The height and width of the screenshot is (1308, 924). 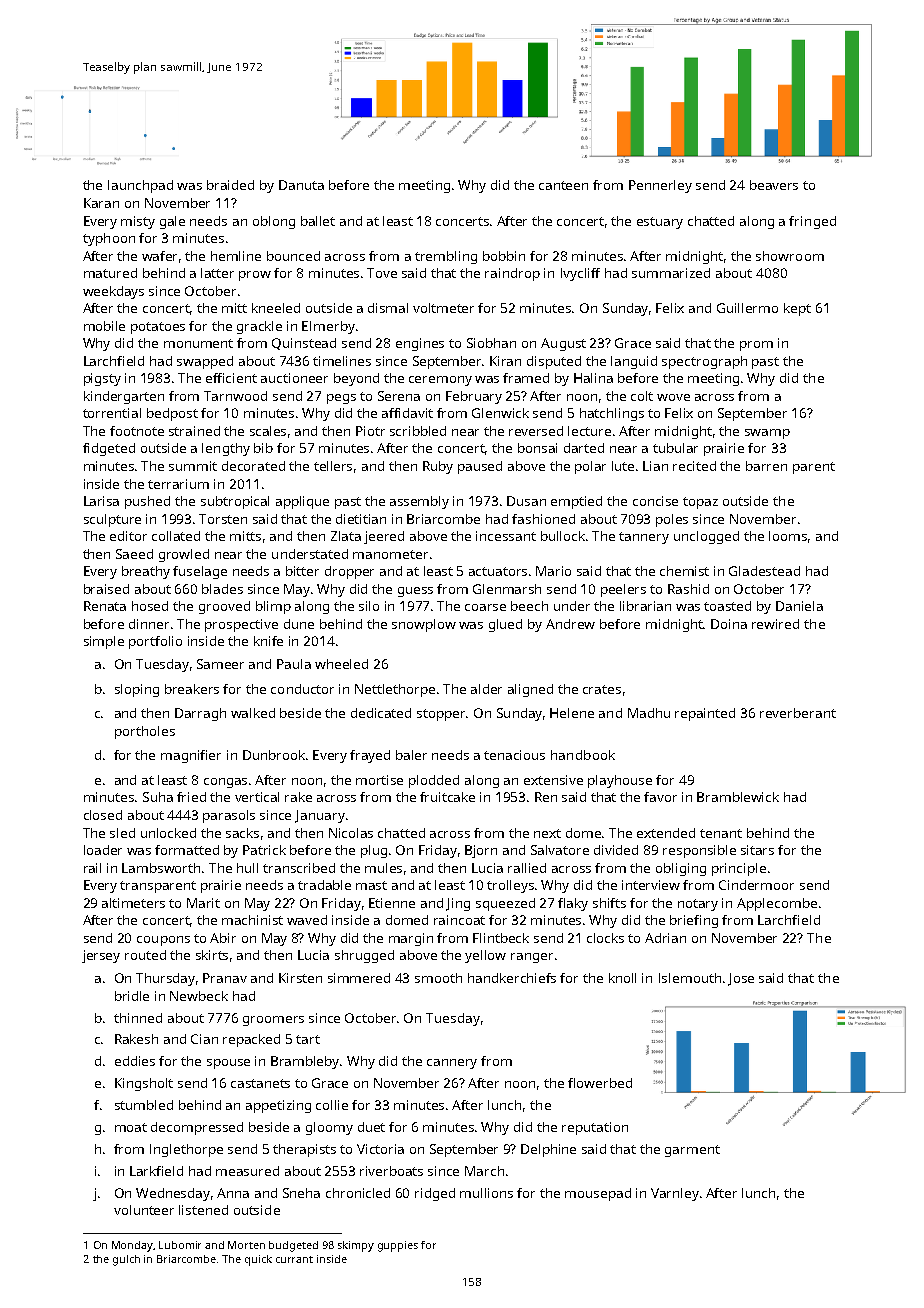 What do you see at coordinates (644, 538) in the screenshot?
I see `tannery` at bounding box center [644, 538].
